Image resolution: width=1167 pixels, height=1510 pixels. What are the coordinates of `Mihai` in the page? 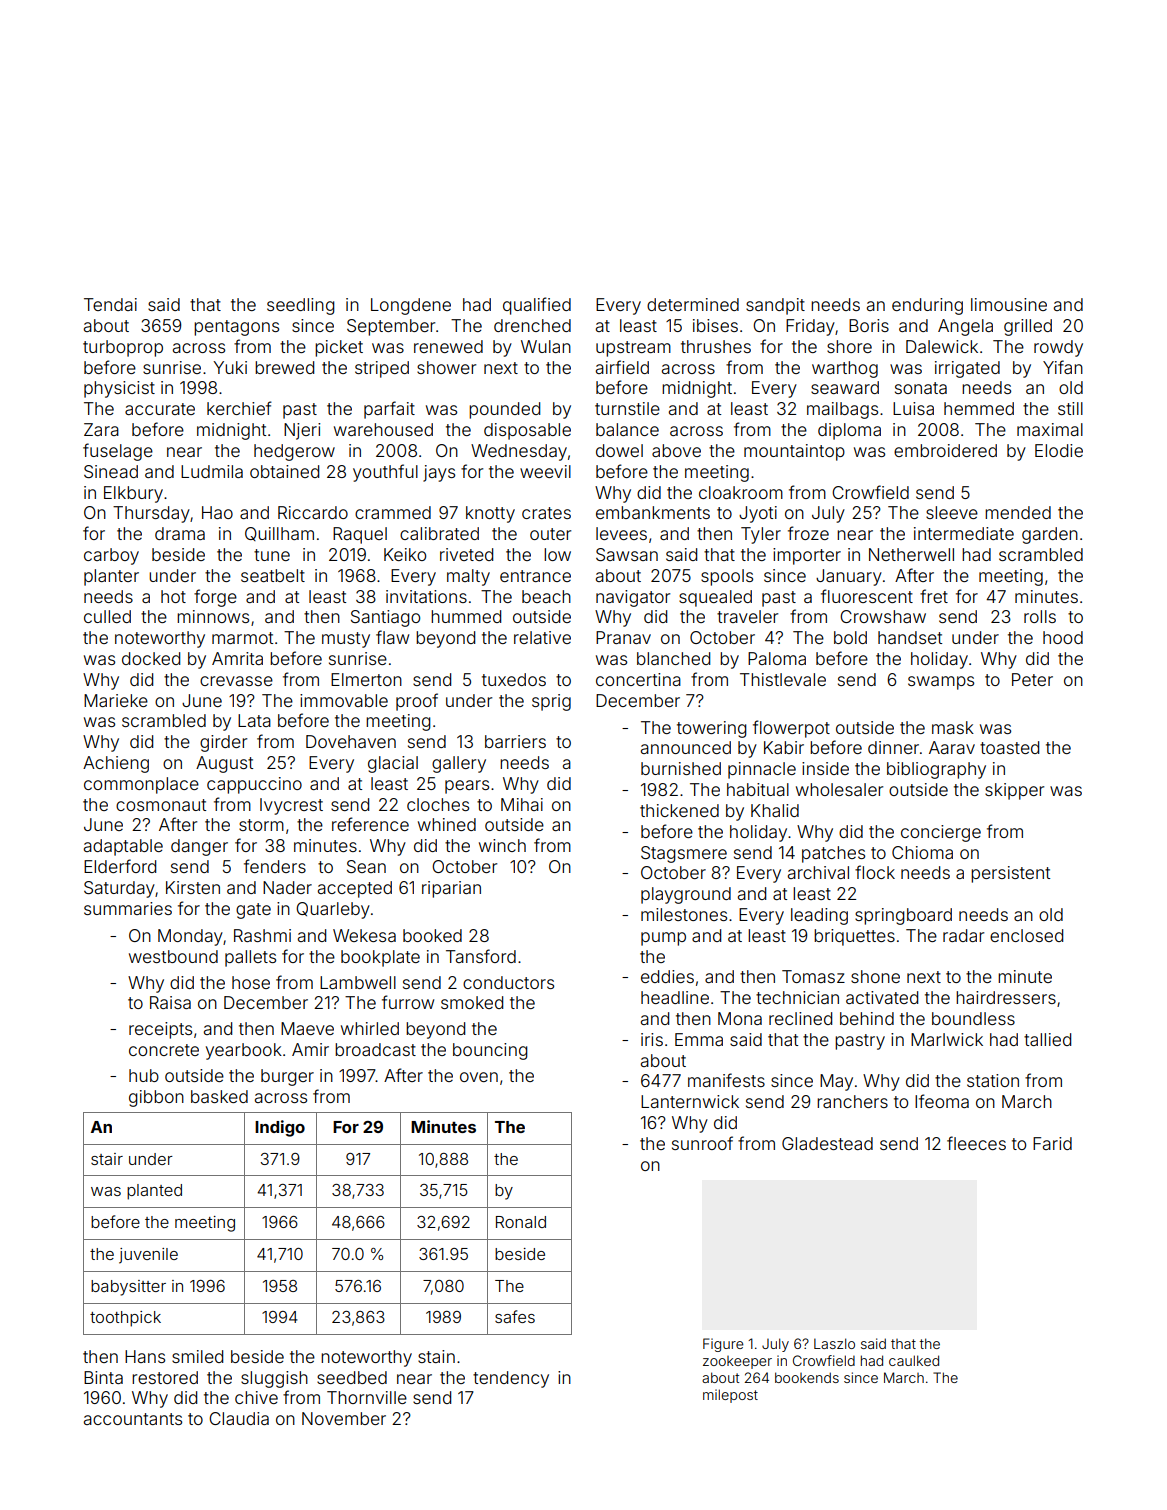 It's located at (522, 804).
